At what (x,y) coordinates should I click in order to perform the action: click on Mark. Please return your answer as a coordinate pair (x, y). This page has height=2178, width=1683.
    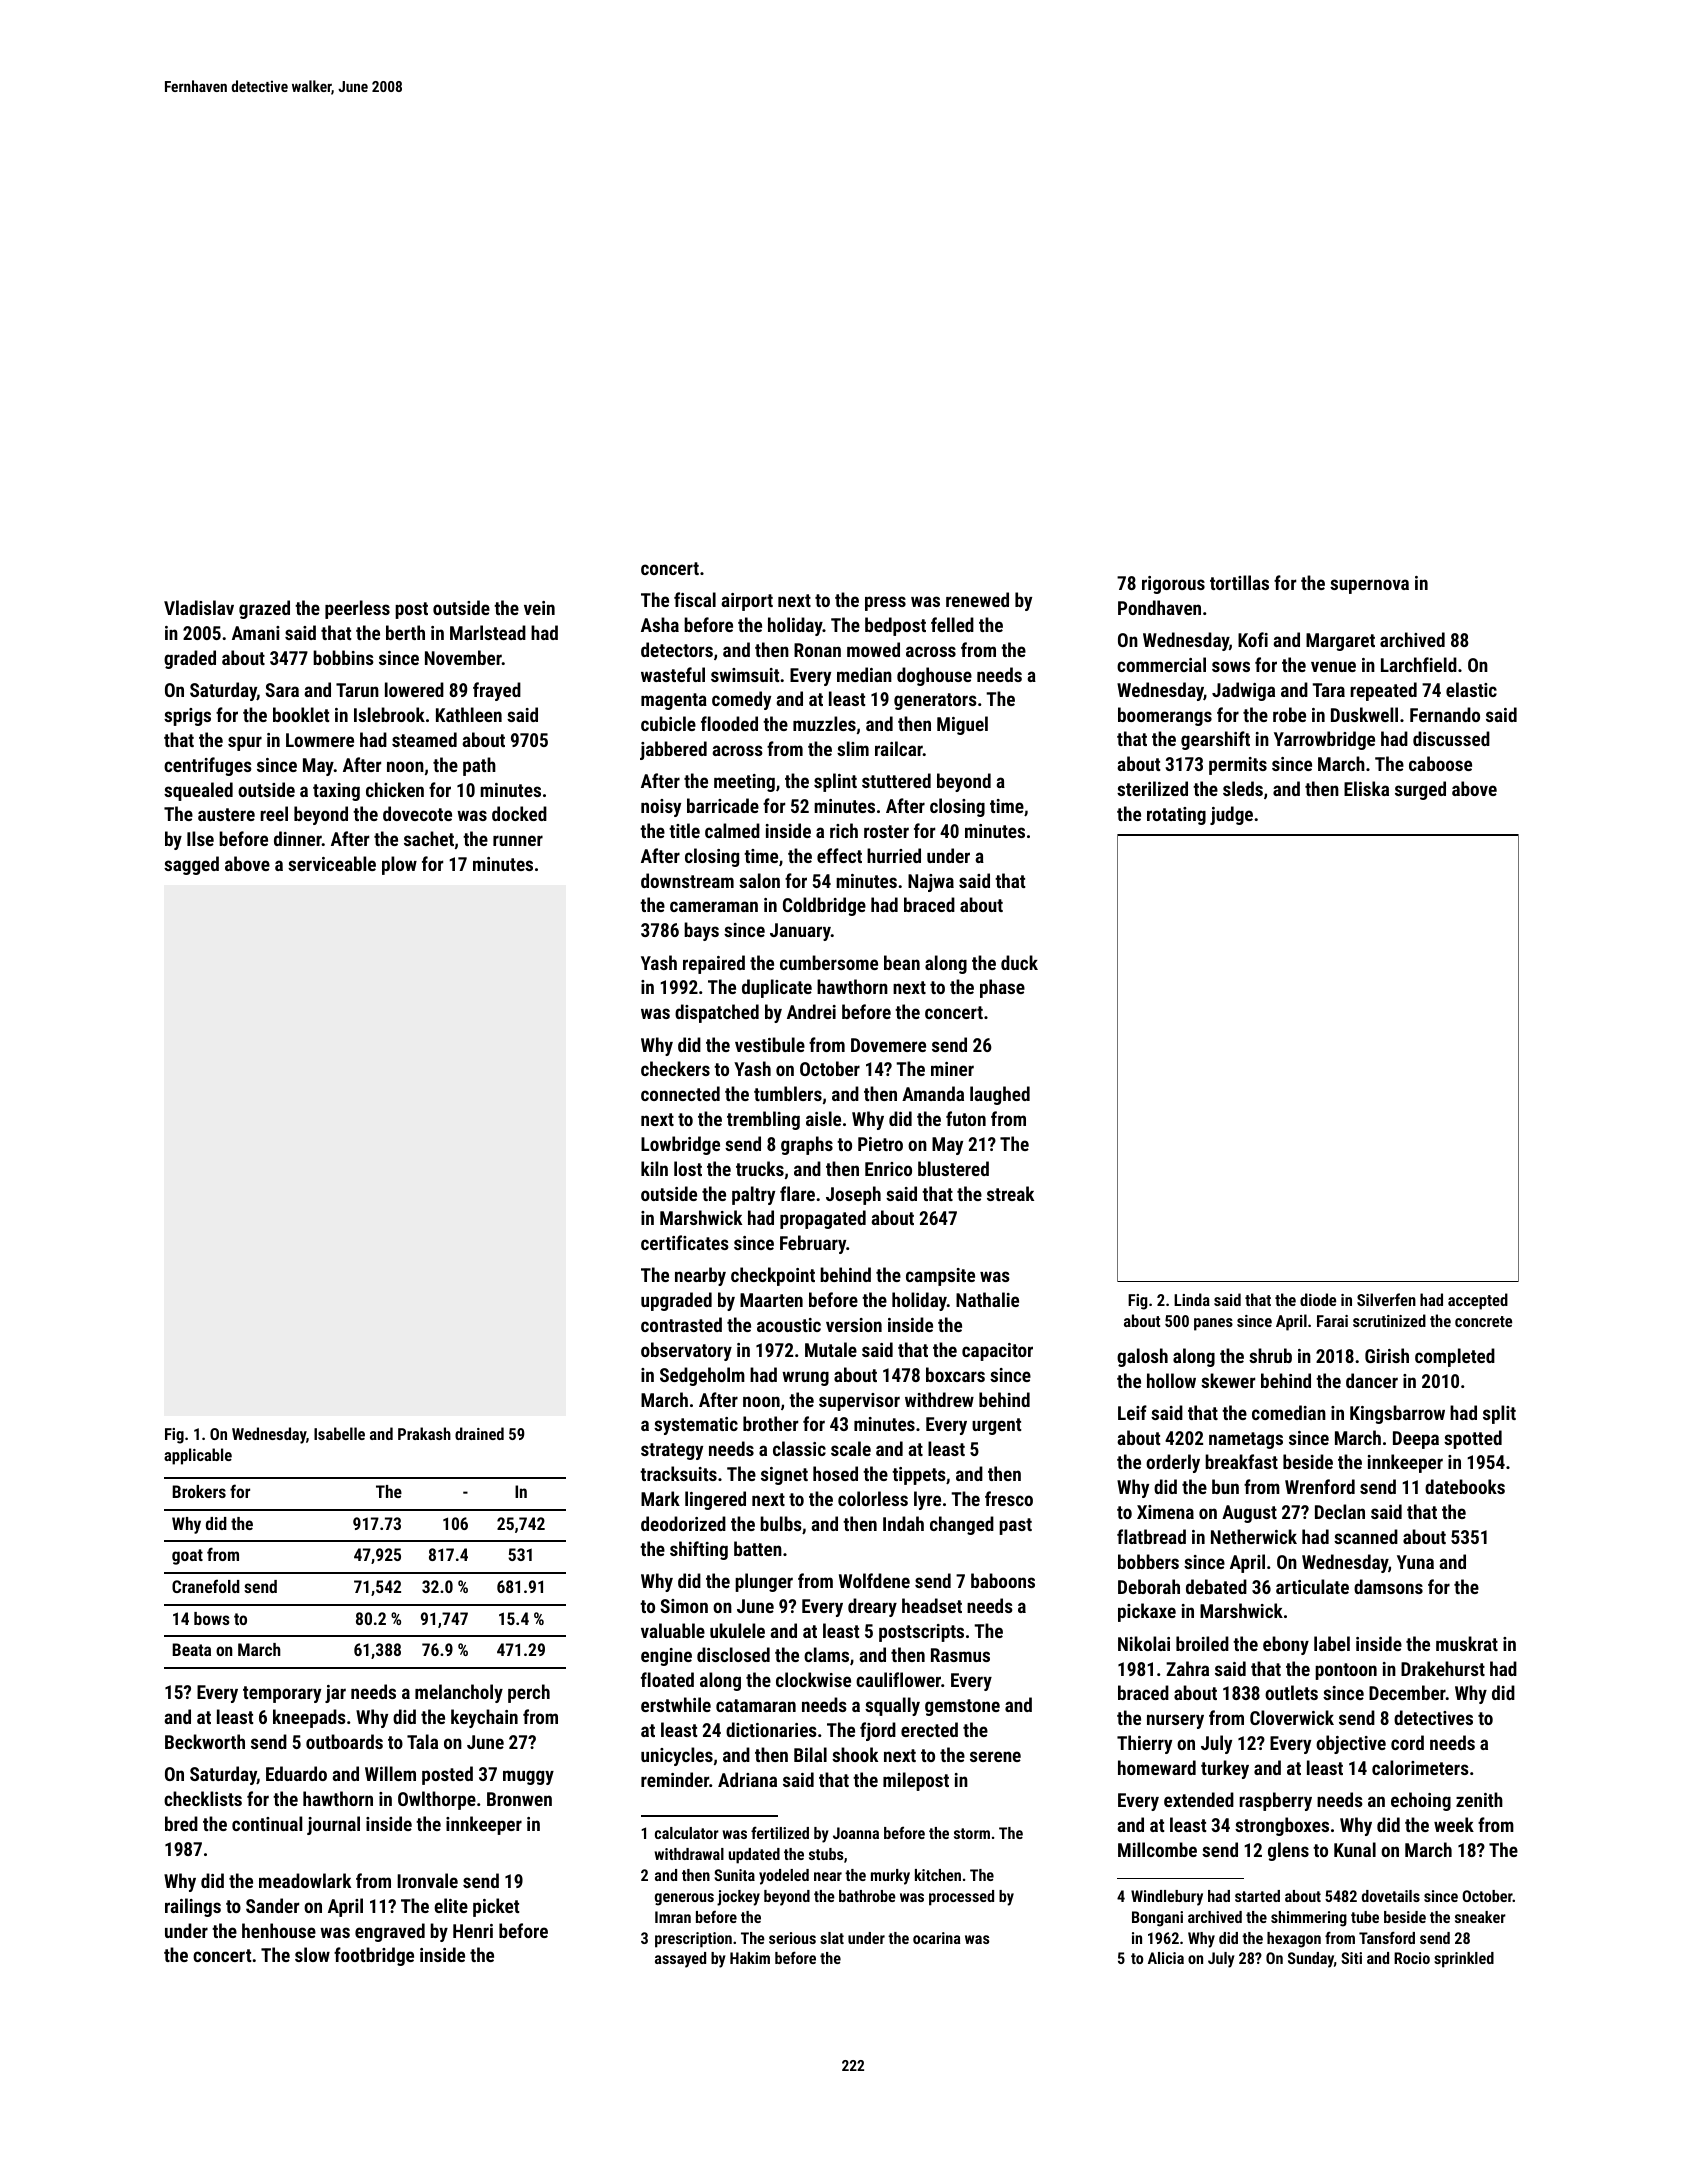
    Looking at the image, I should click on (660, 1498).
